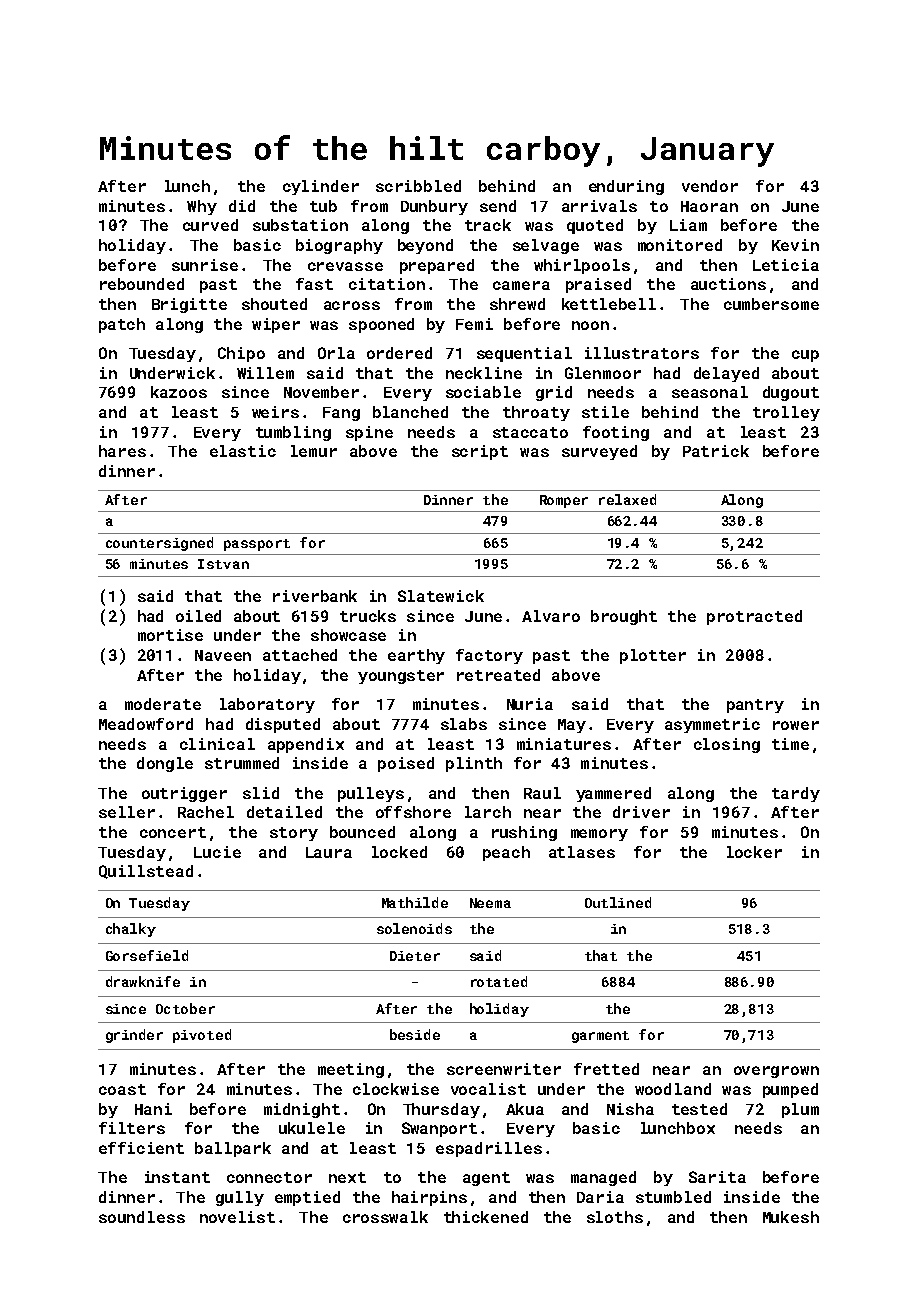 This screenshot has height=1304, width=918. Describe the element at coordinates (202, 207) in the screenshot. I see `Why` at that location.
